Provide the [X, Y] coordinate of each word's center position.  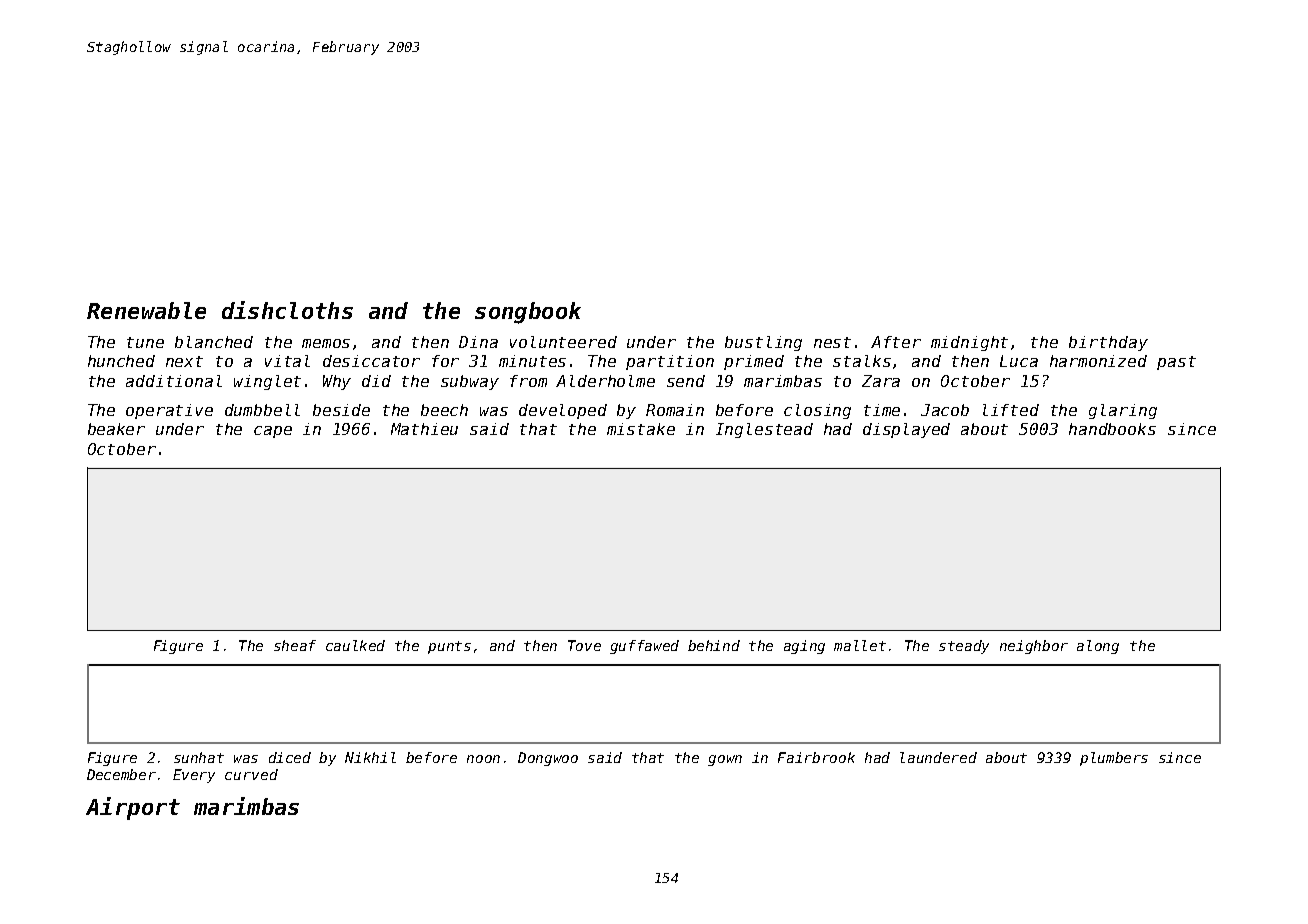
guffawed [644, 647]
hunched [121, 361]
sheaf [295, 645]
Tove [584, 645]
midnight [969, 343]
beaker [116, 429]
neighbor [1034, 647]
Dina [478, 342]
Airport [133, 808]
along [1098, 647]
